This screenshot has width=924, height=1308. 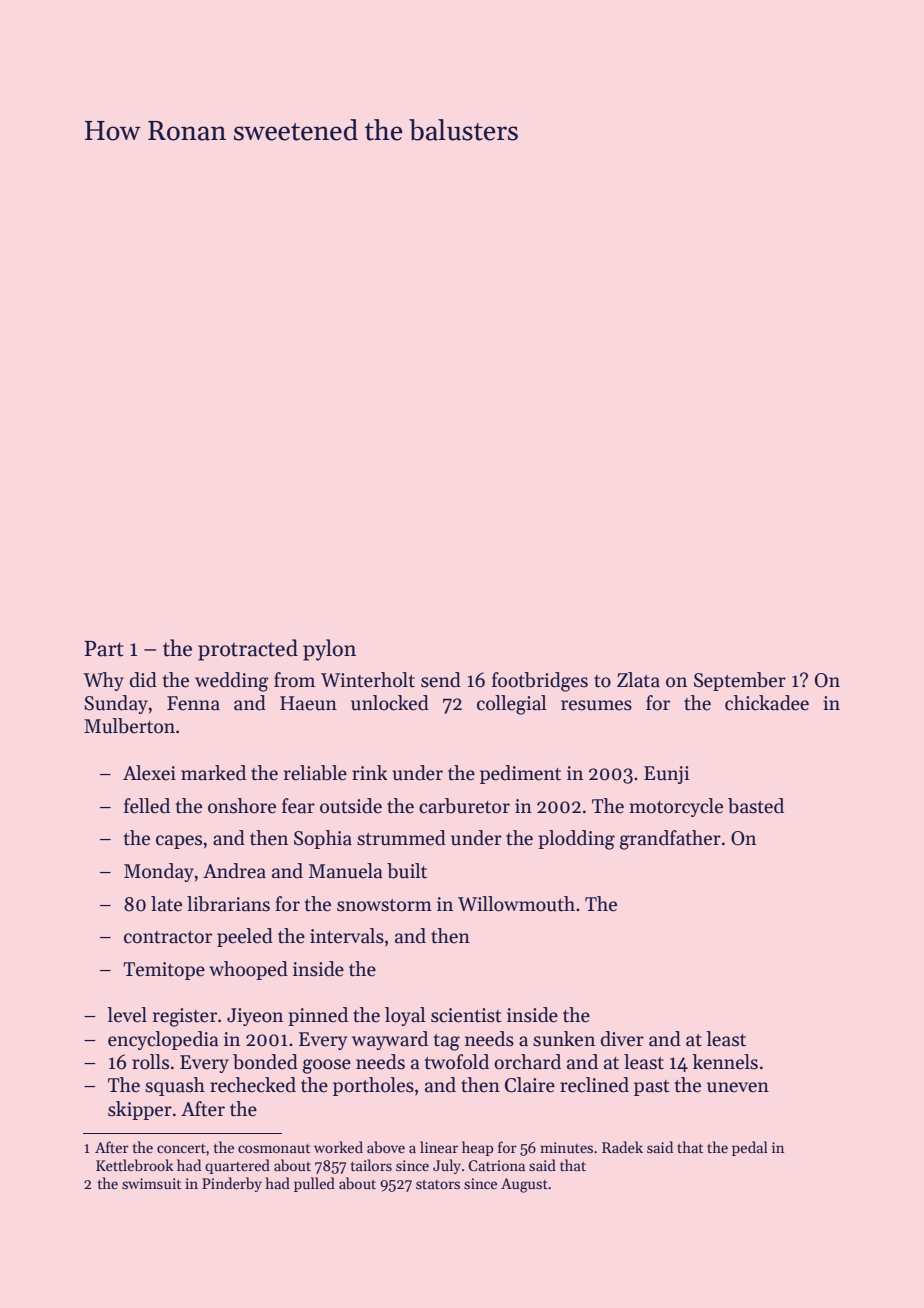 I want to click on kennels, so click(x=725, y=1062).
